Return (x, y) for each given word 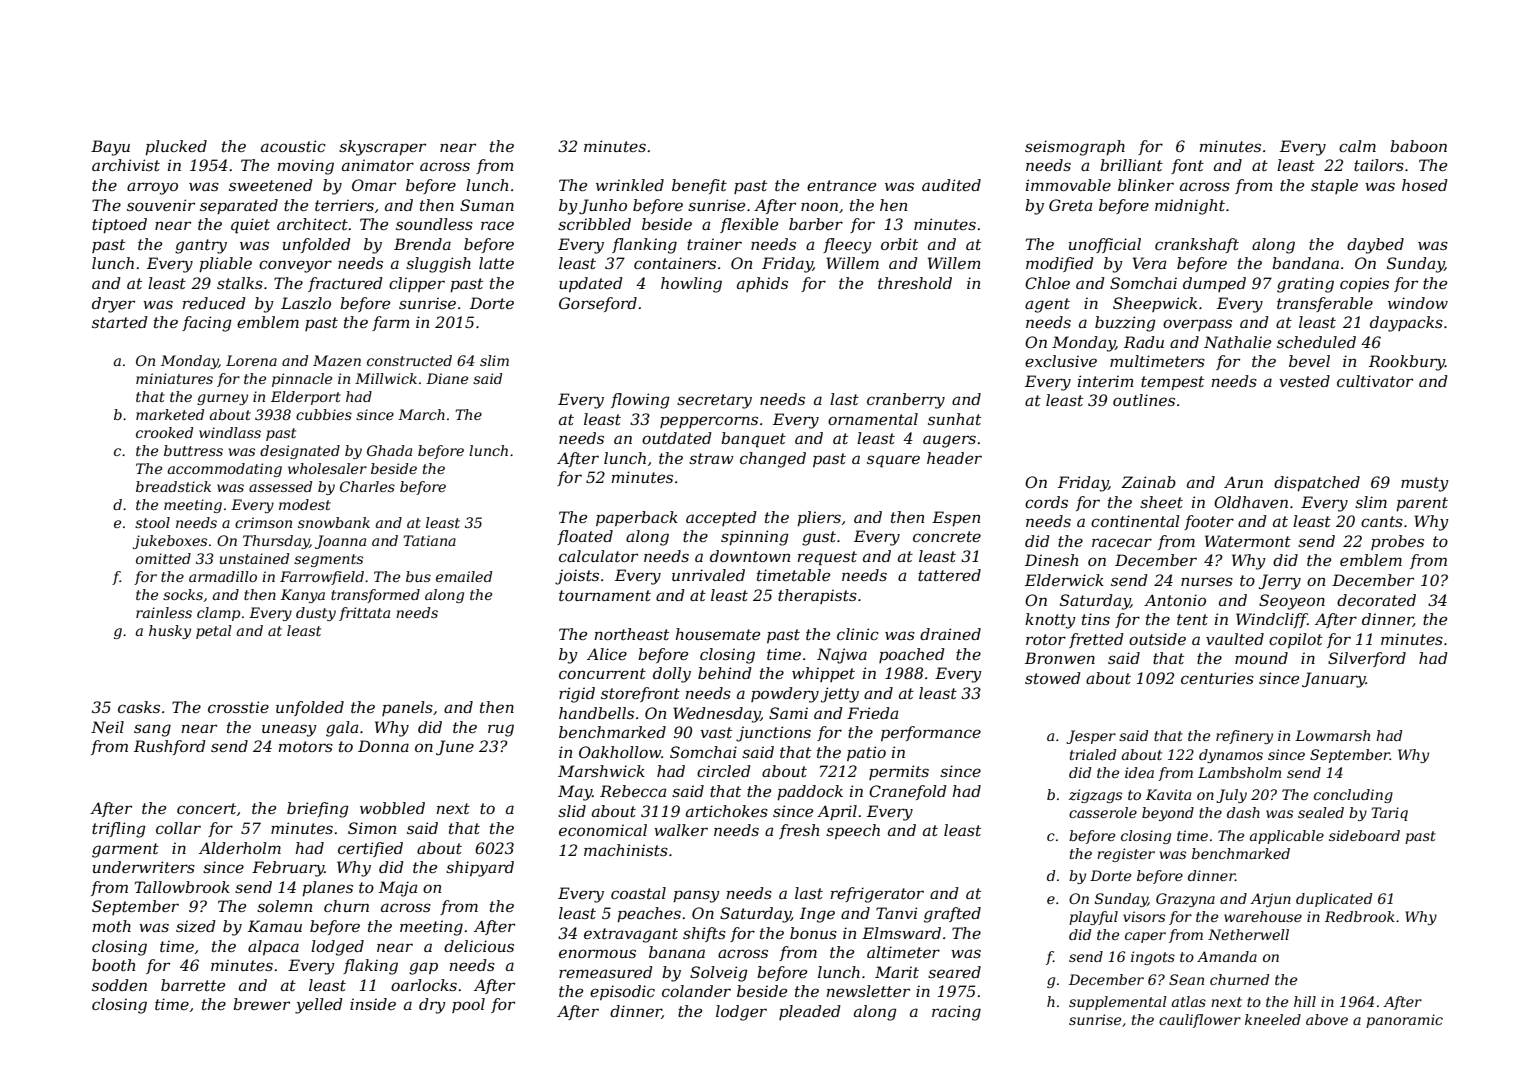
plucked (176, 147)
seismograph (1075, 148)
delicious (479, 946)
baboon (1418, 146)
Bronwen (1060, 658)
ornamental (873, 419)
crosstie (238, 707)
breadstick (173, 486)
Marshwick (601, 771)
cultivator (1375, 381)
